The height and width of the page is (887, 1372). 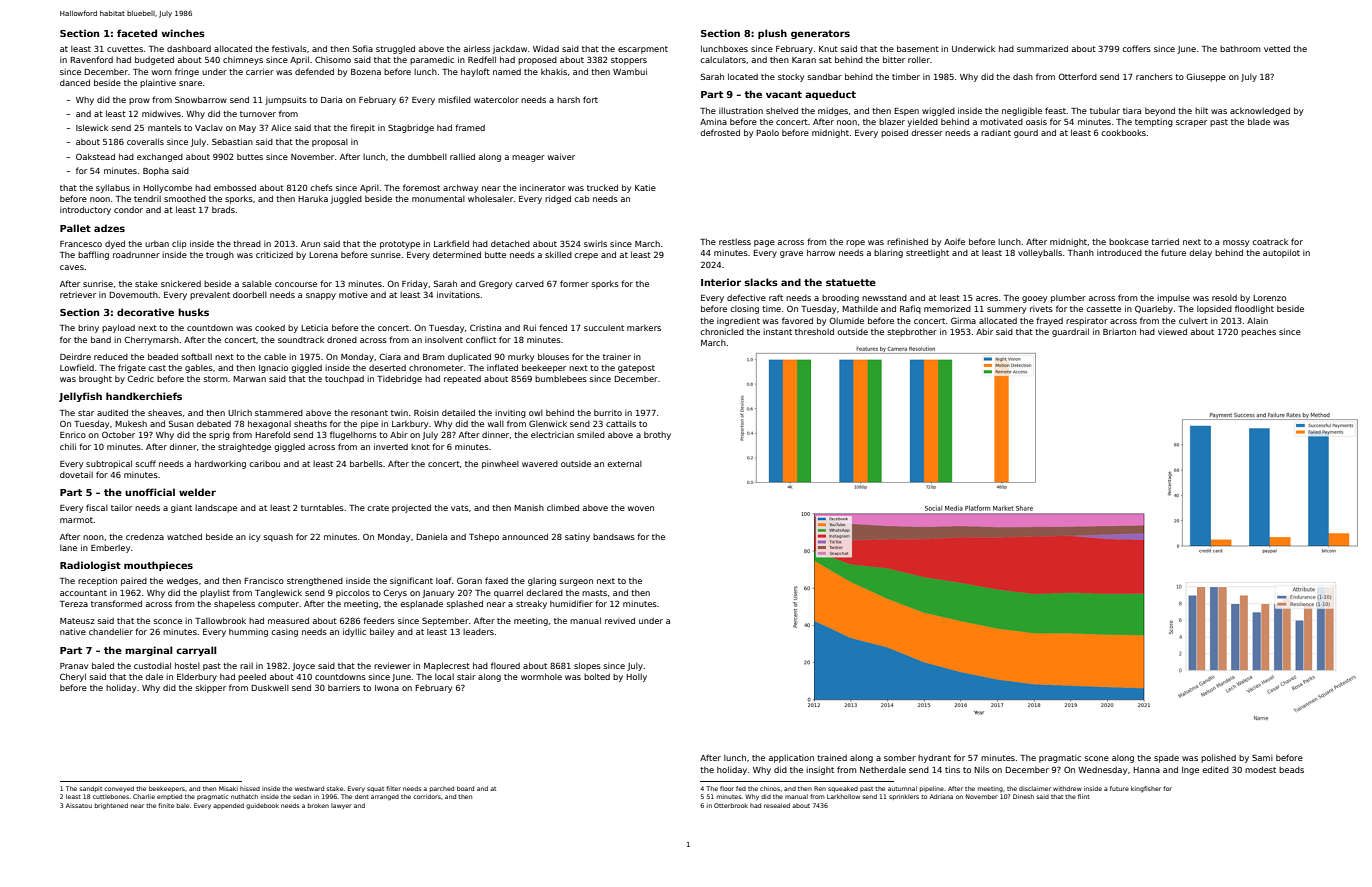 What do you see at coordinates (657, 436) in the page?
I see `brothy` at bounding box center [657, 436].
